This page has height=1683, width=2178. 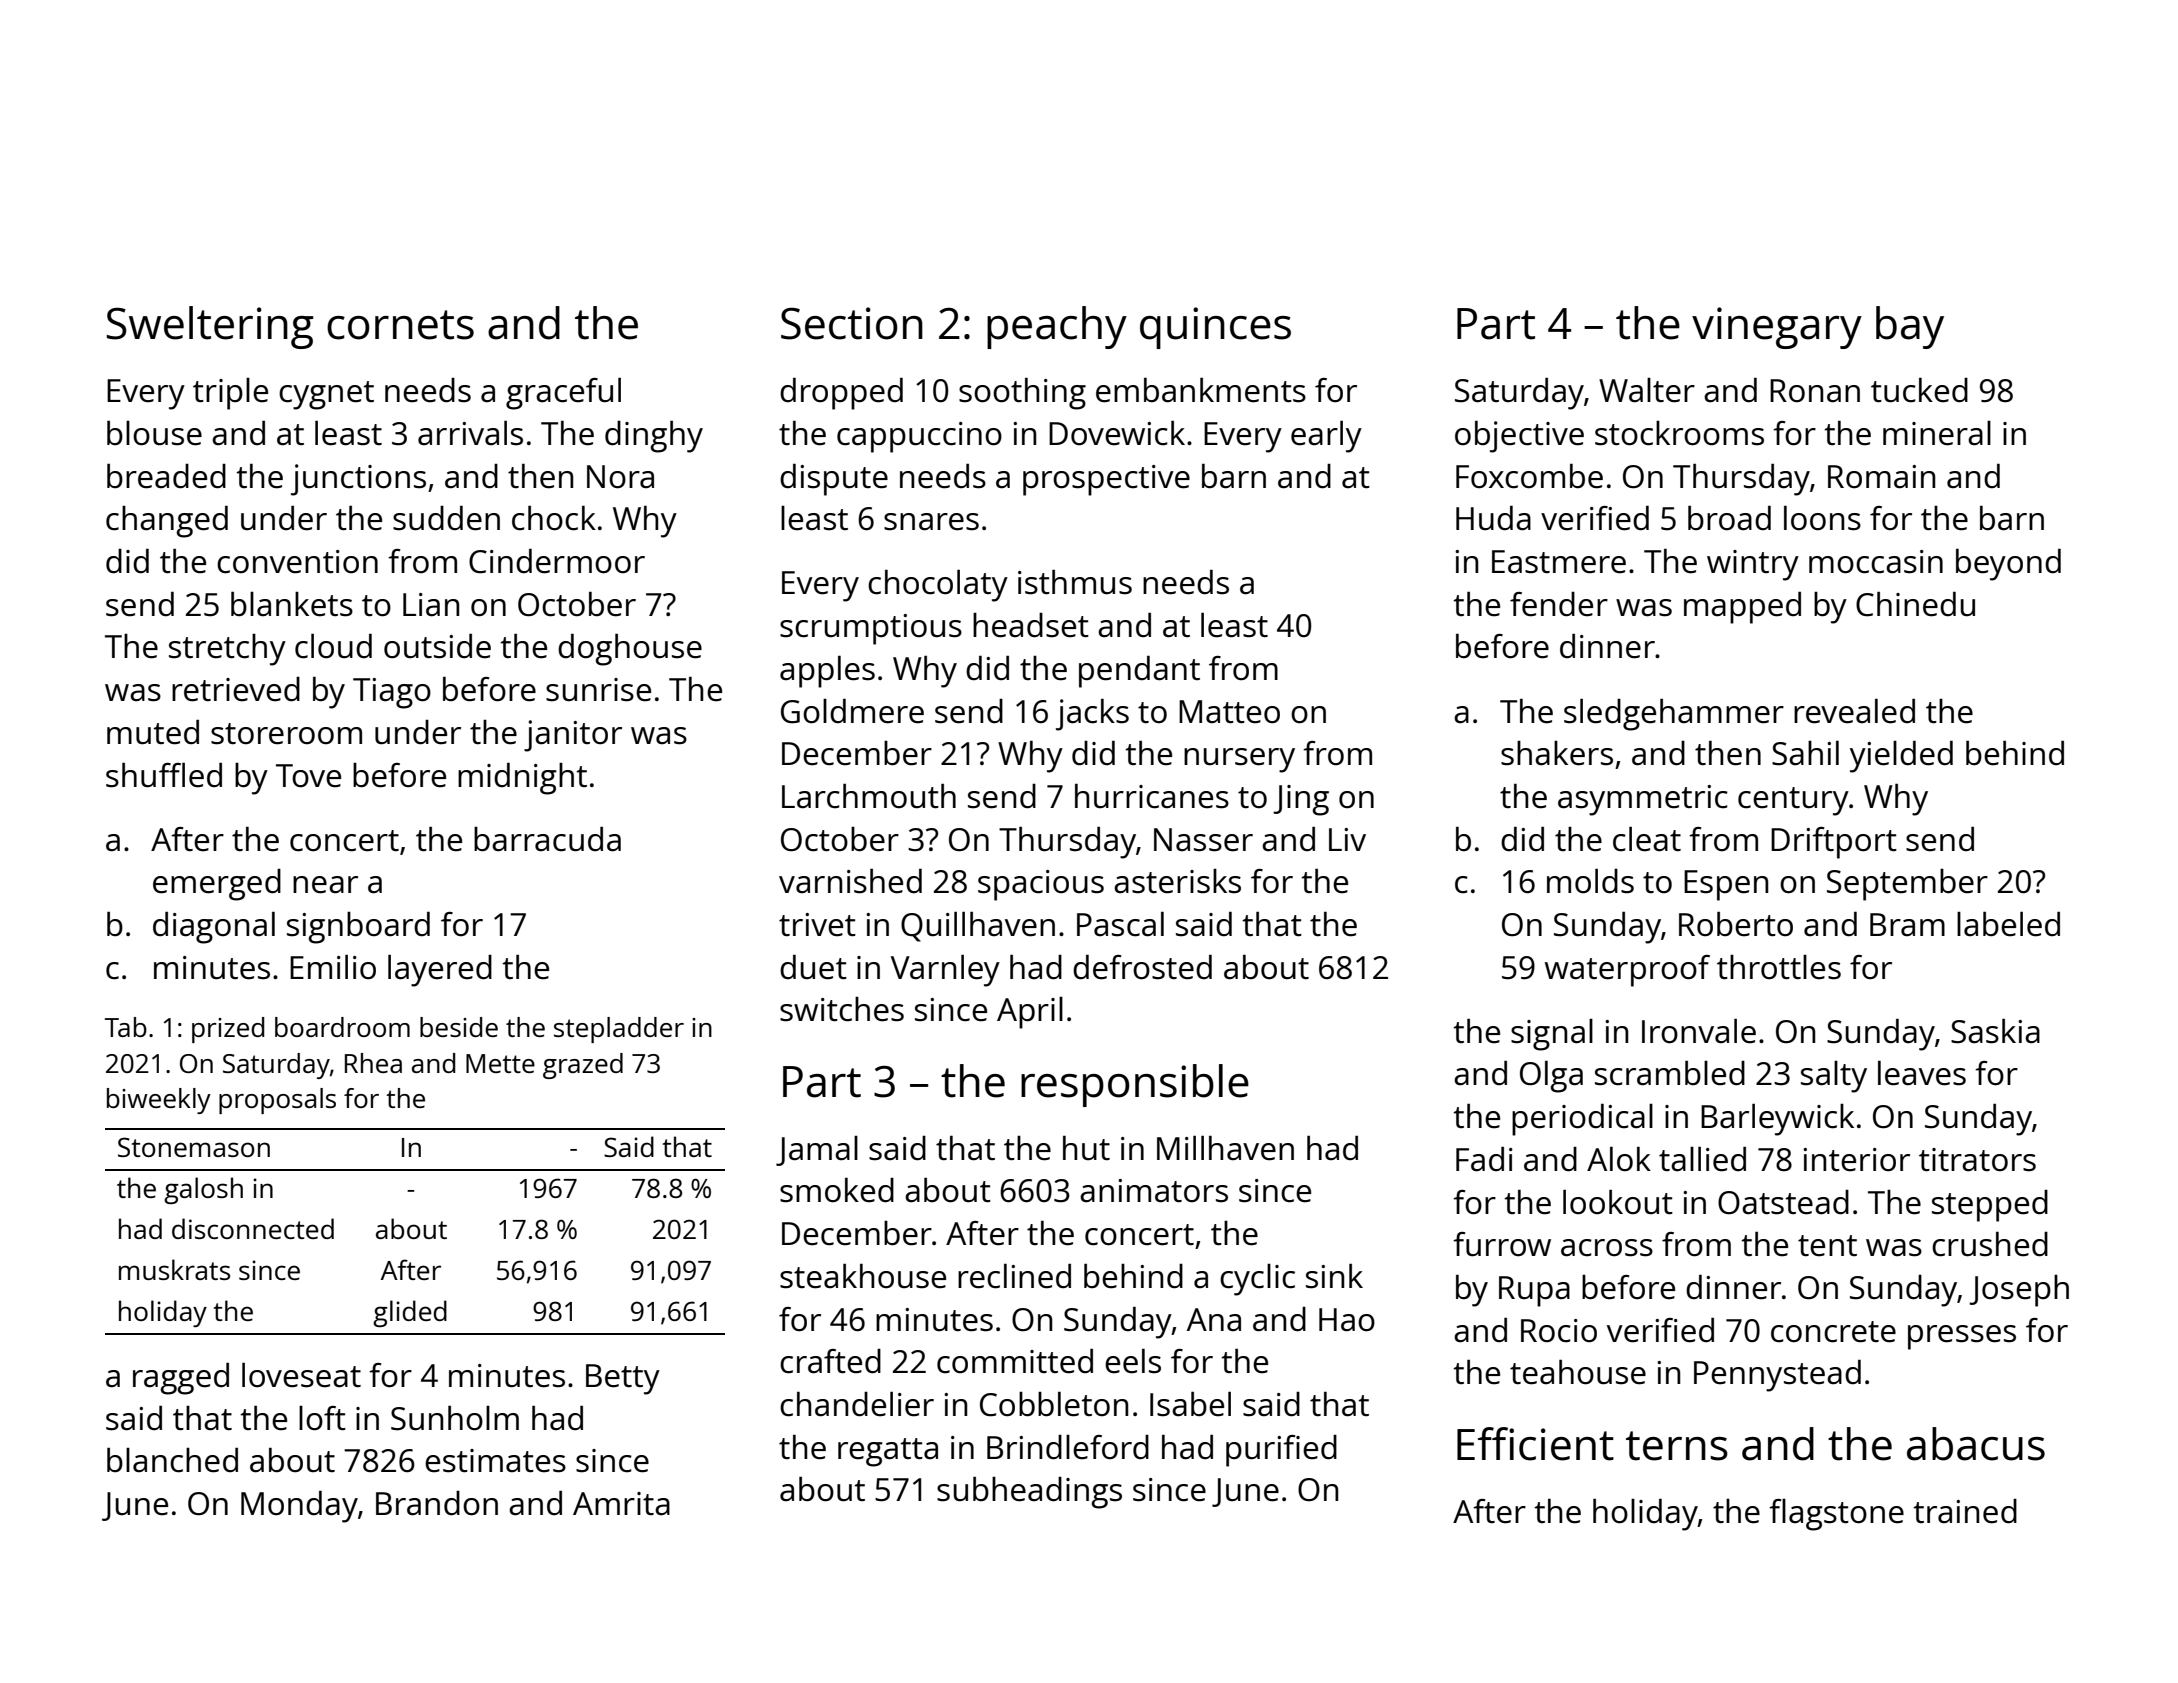 What do you see at coordinates (1139, 672) in the page?
I see `pendant` at bounding box center [1139, 672].
